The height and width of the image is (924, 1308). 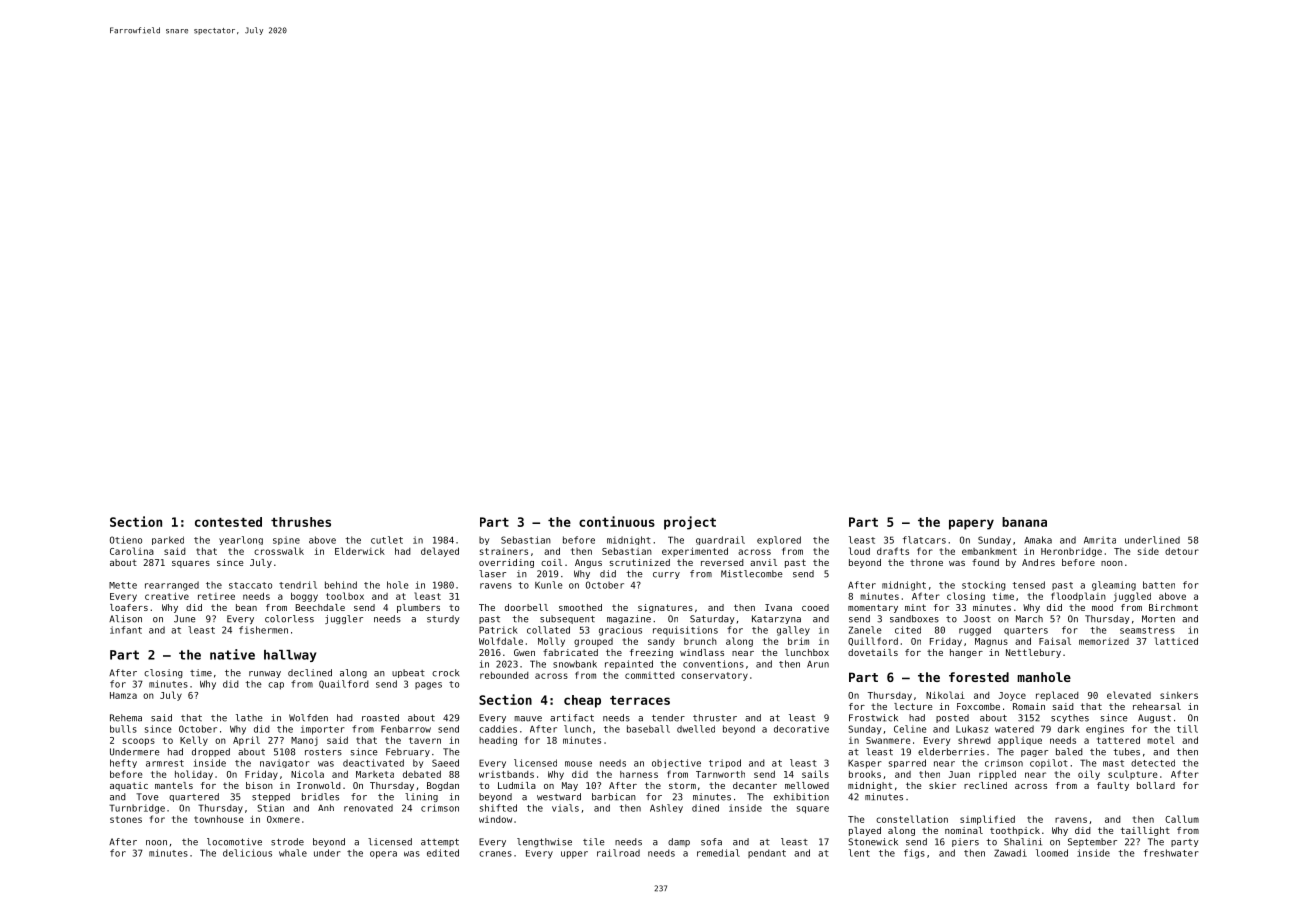 What do you see at coordinates (228, 522) in the image?
I see `contested` at bounding box center [228, 522].
